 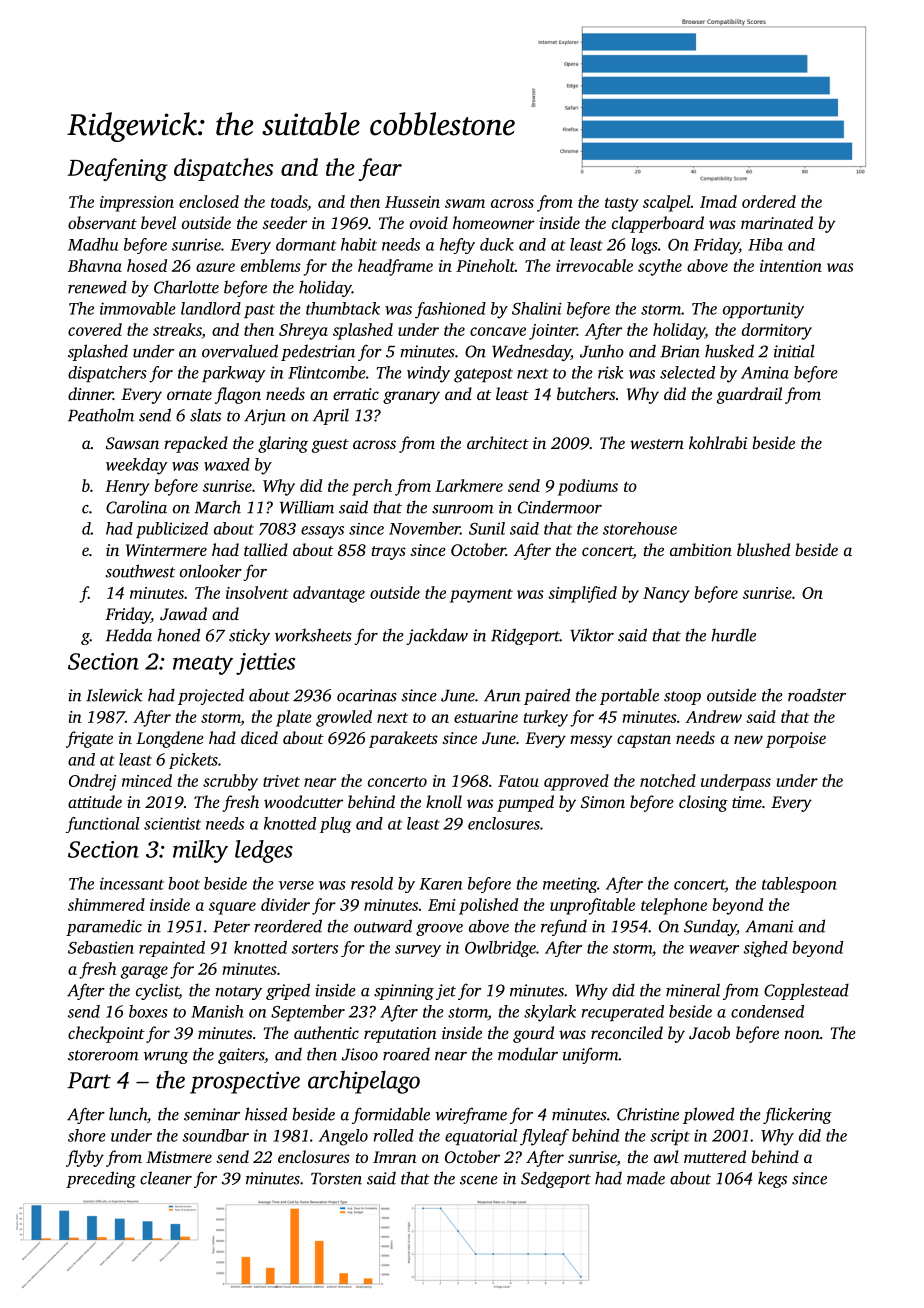 I want to click on preceding, so click(x=101, y=1179).
